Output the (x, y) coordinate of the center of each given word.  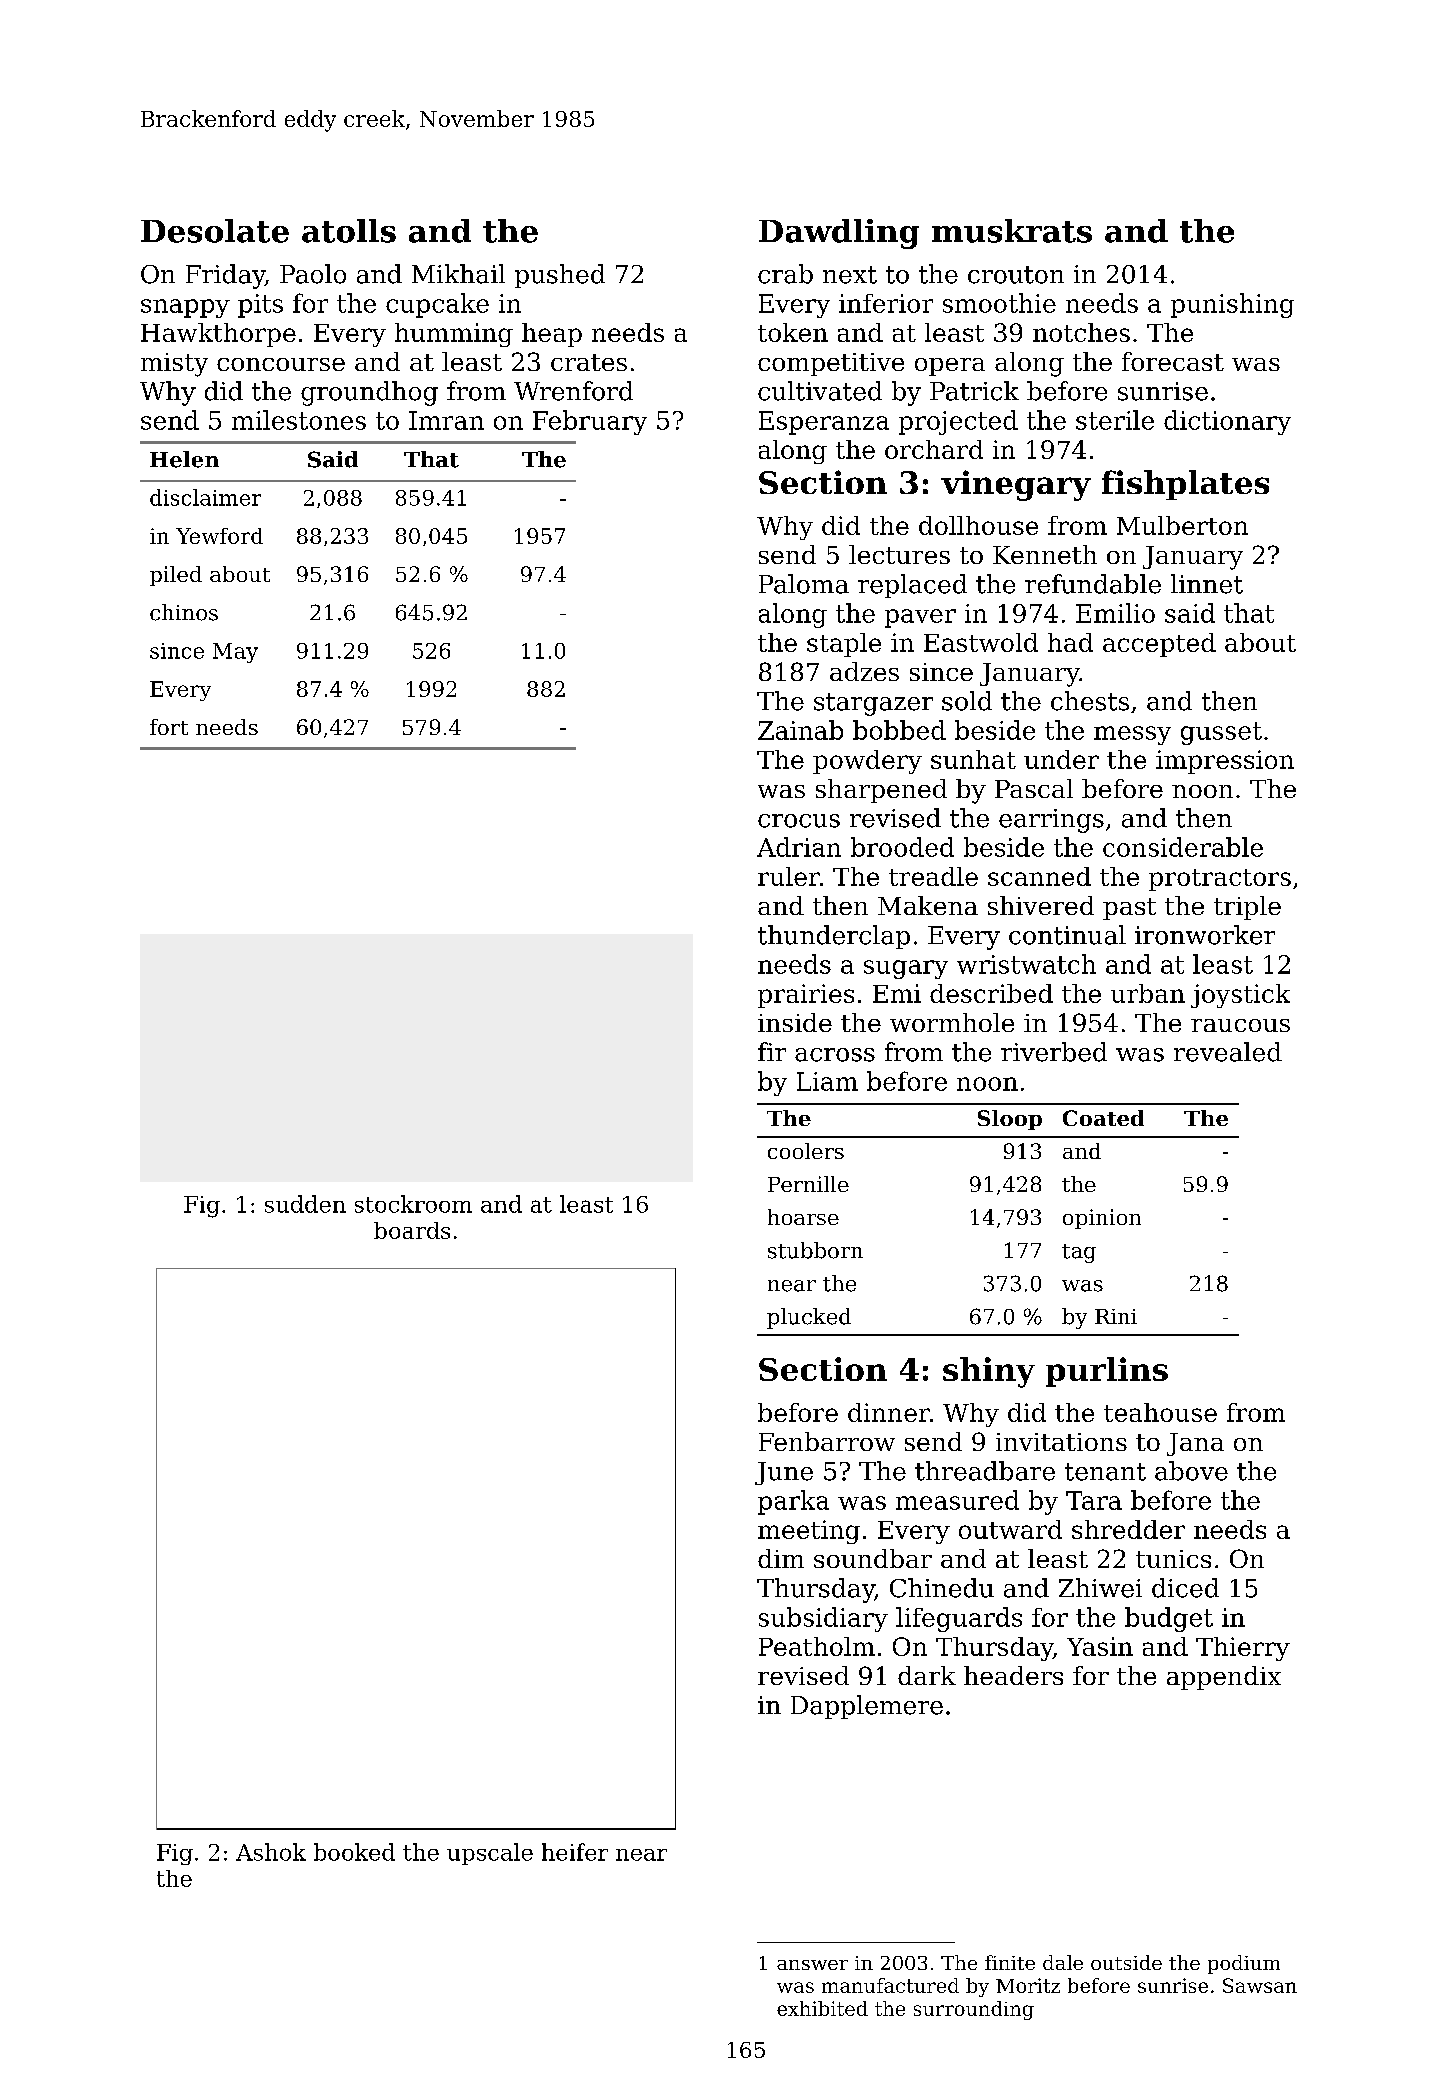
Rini (1116, 1316)
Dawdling (839, 234)
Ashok (271, 1852)
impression (1225, 762)
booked (354, 1852)
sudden (305, 1204)
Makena (928, 905)
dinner (889, 1412)
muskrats (1012, 231)
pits (260, 306)
